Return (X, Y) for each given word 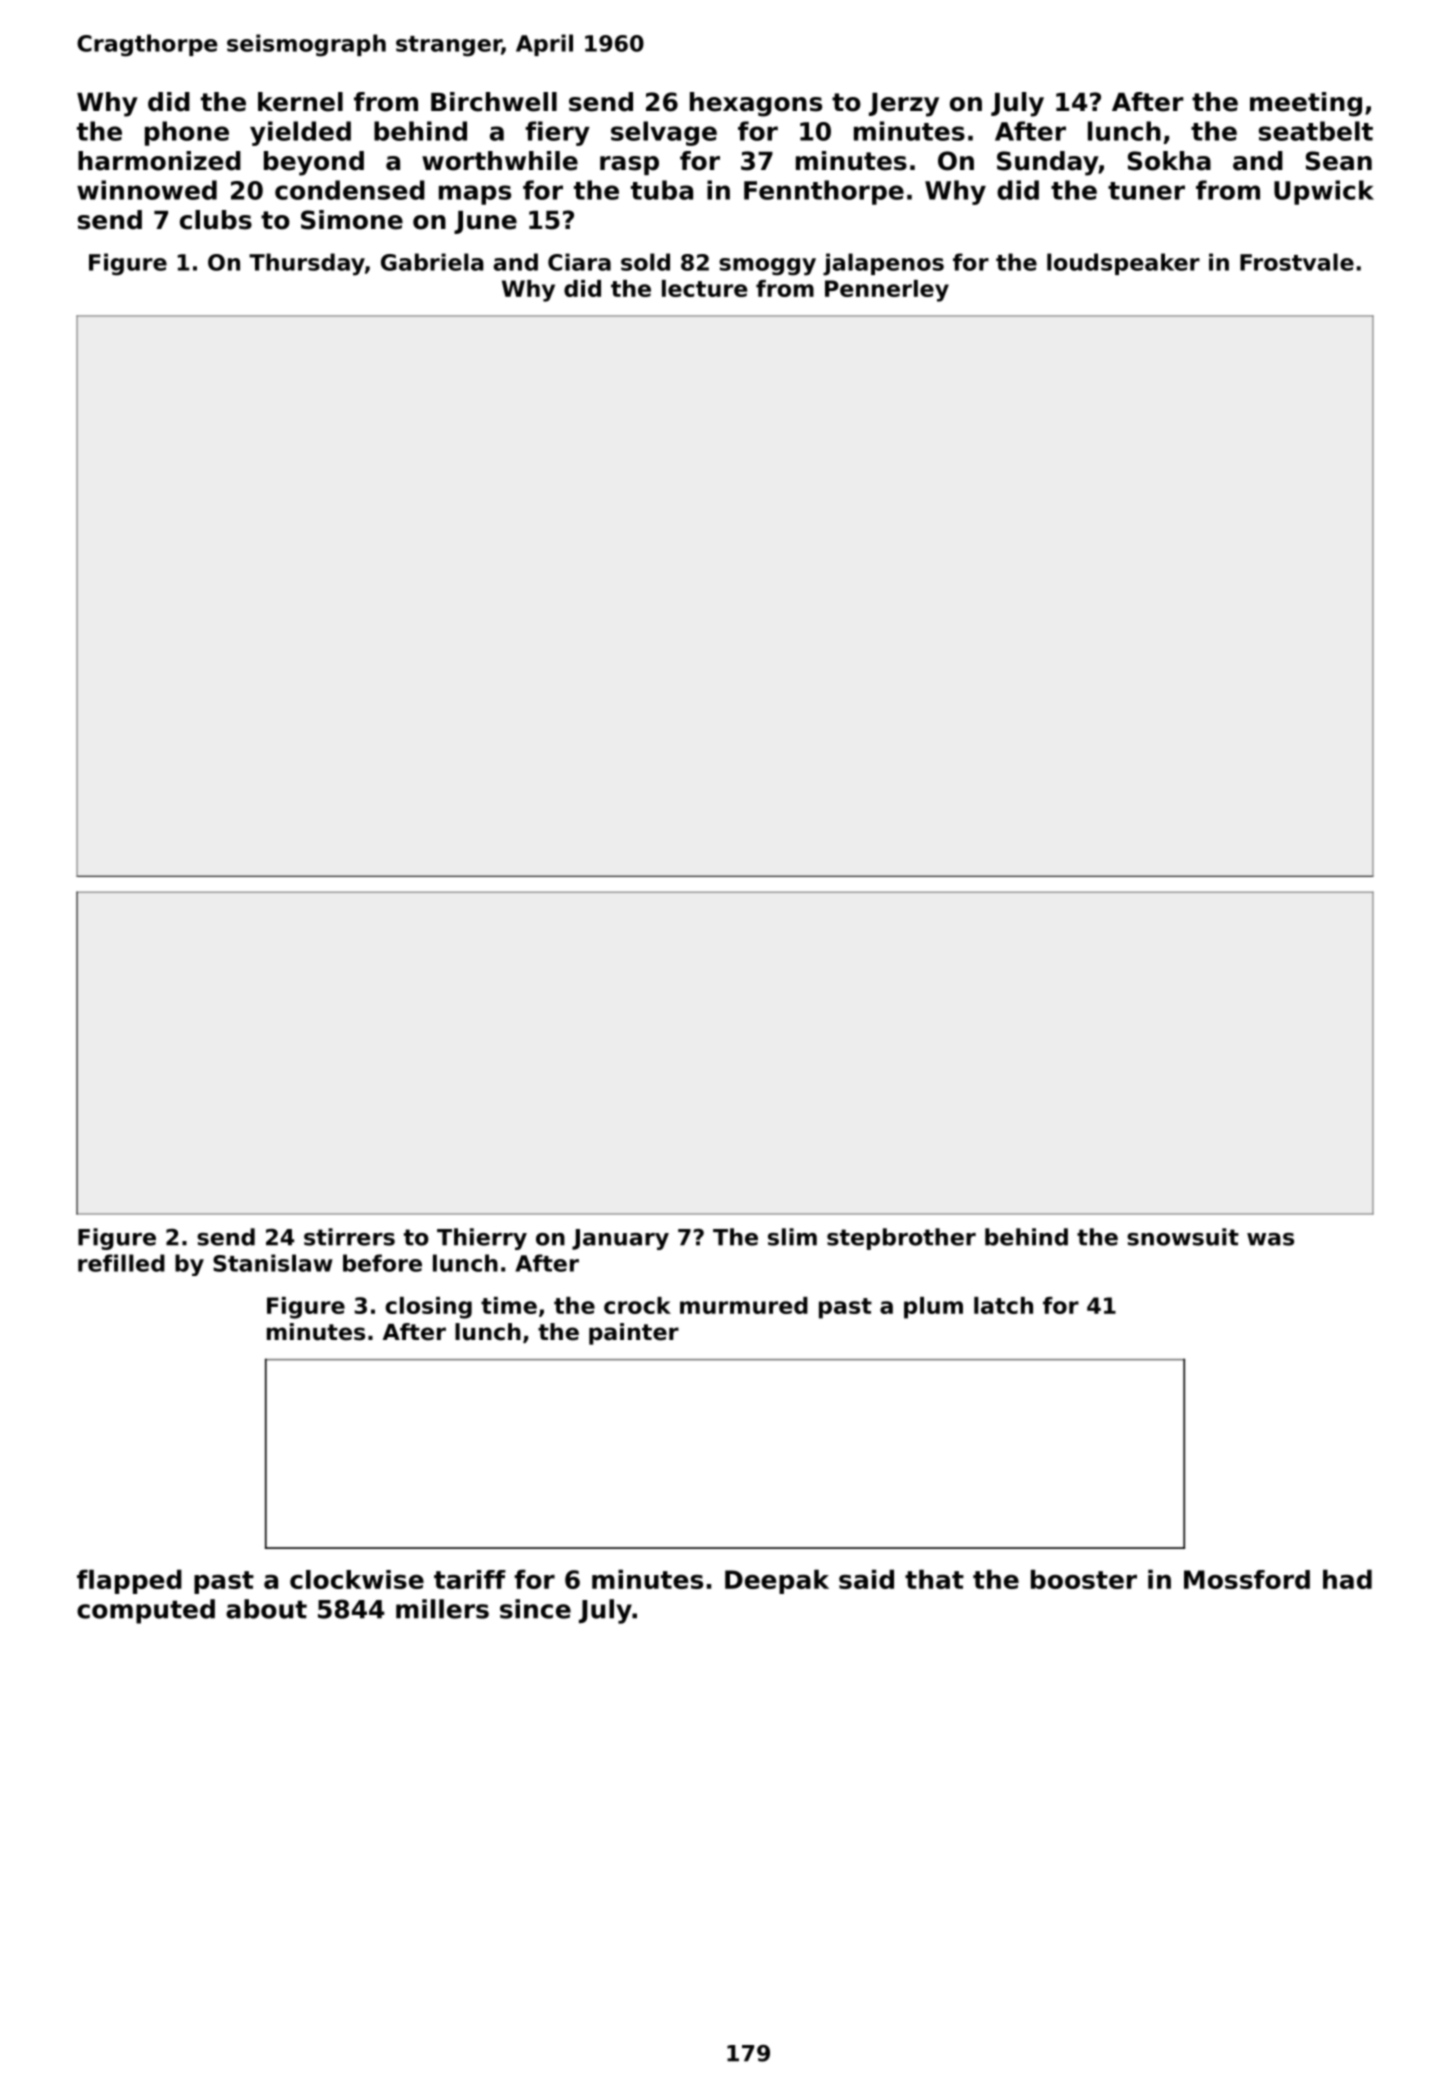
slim (792, 1237)
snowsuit (1183, 1237)
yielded (300, 133)
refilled (121, 1263)
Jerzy (904, 105)
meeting (1306, 104)
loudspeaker (1123, 264)
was (1270, 1239)
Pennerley (887, 291)
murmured (744, 1305)
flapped (129, 1581)
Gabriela (432, 262)
